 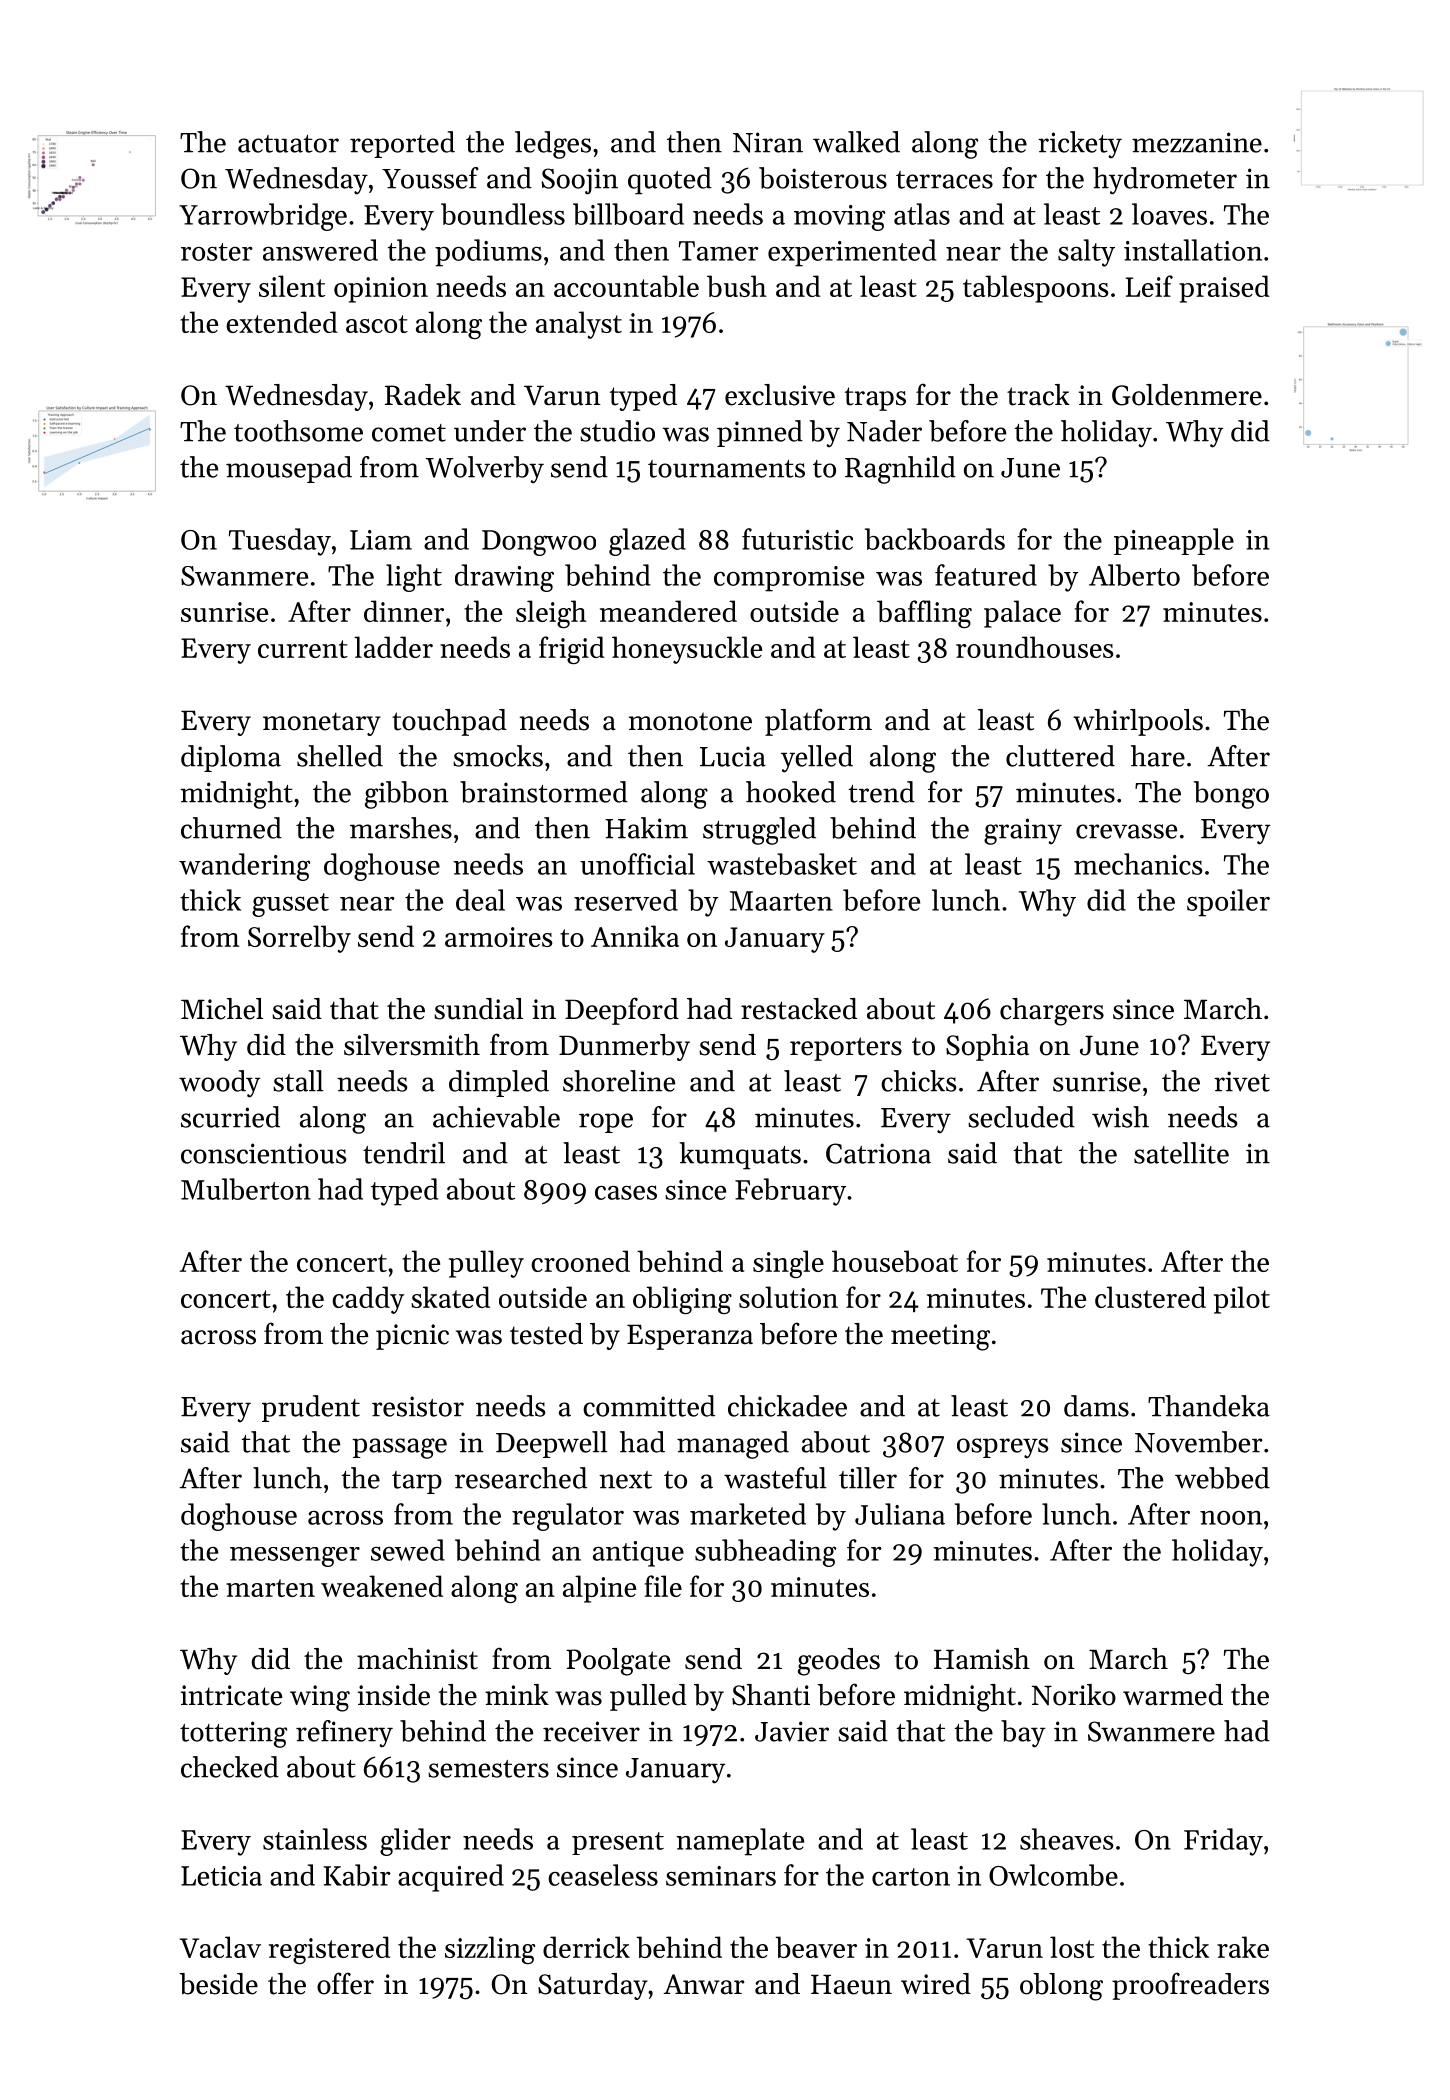 What do you see at coordinates (851, 1984) in the document?
I see `Haeun` at bounding box center [851, 1984].
